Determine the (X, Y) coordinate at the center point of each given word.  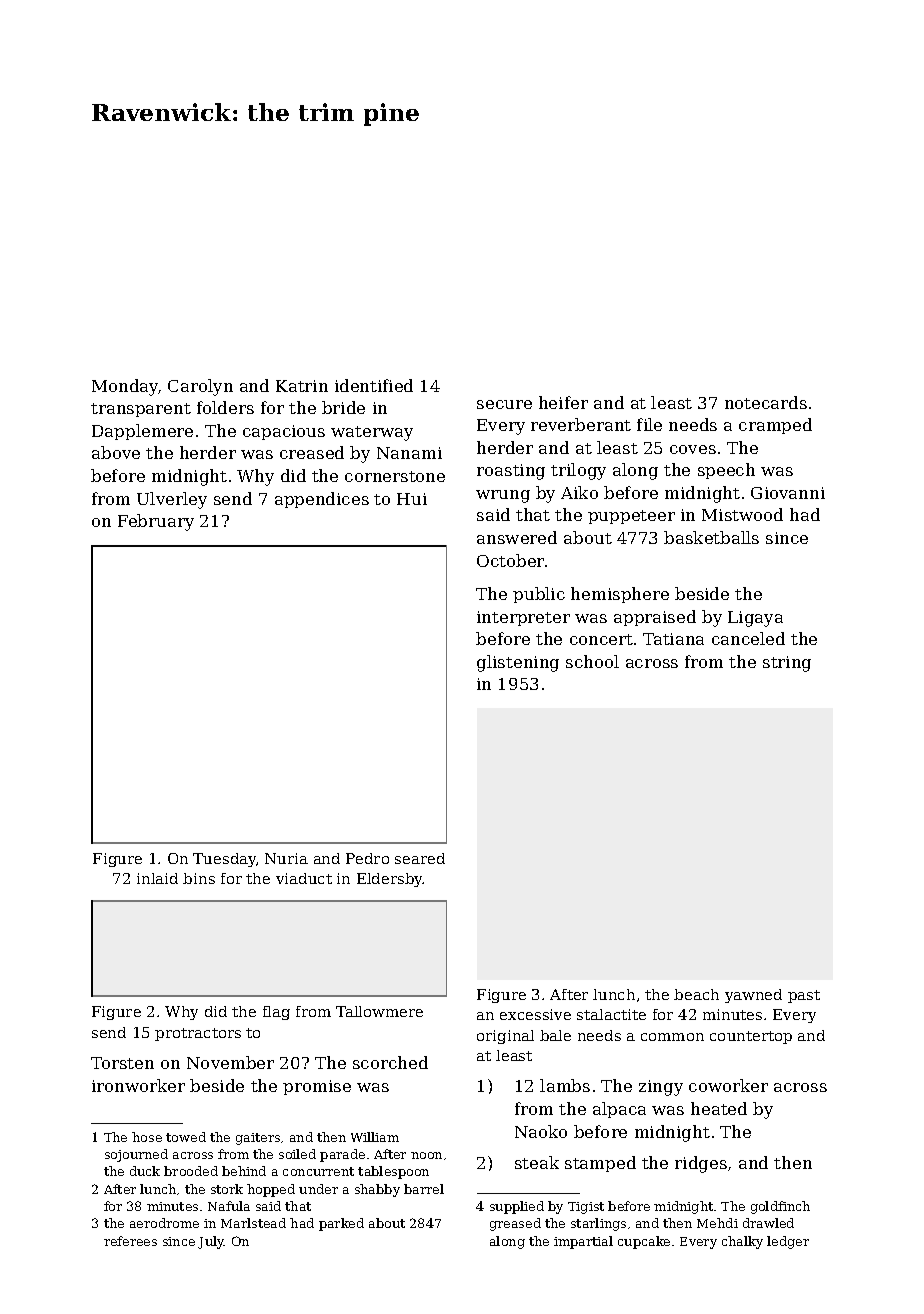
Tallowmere (379, 1011)
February (156, 522)
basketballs (711, 537)
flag (276, 1013)
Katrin (302, 386)
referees (130, 1241)
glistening (518, 663)
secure (504, 404)
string (787, 664)
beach (696, 994)
